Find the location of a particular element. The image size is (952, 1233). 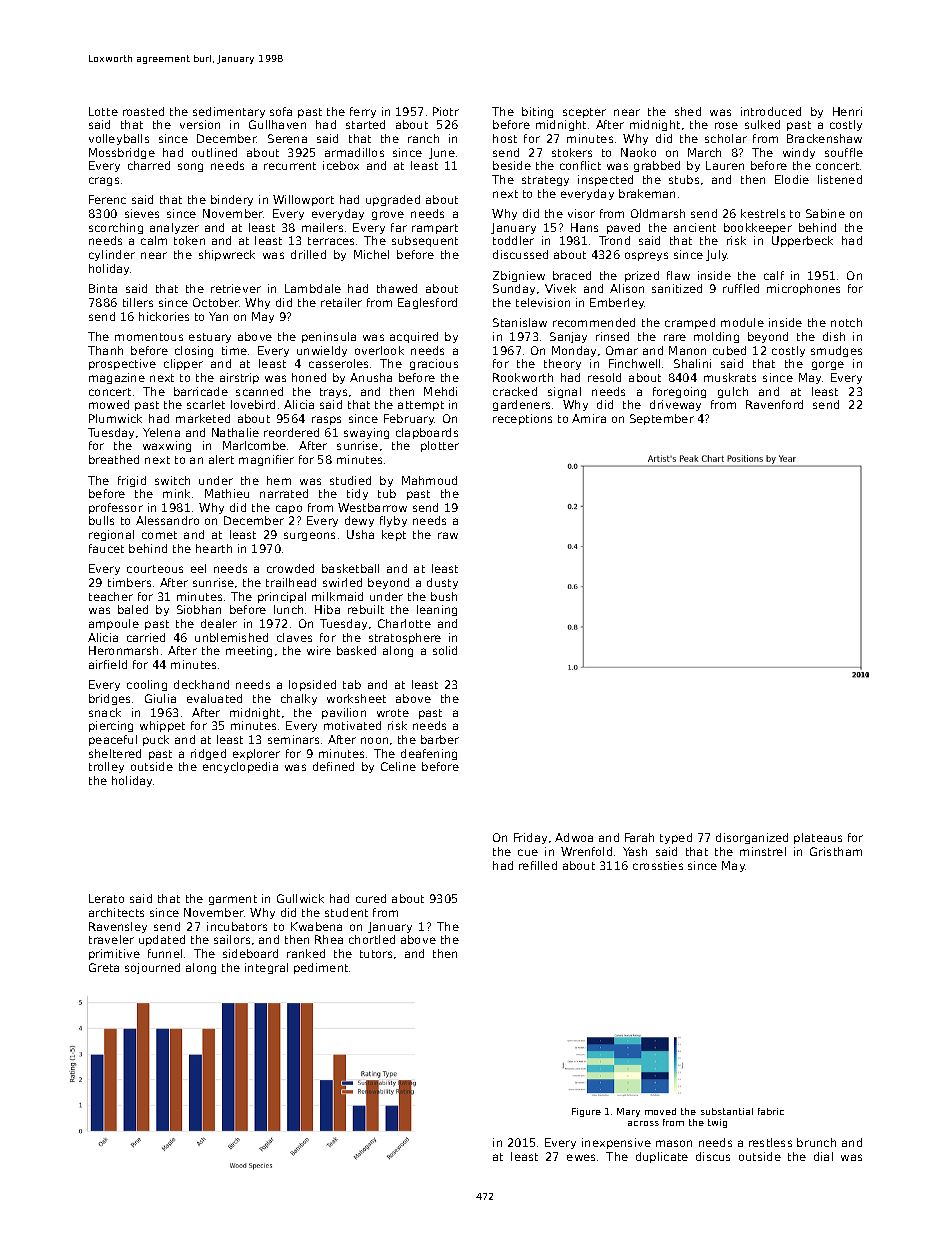

television is located at coordinates (543, 302).
